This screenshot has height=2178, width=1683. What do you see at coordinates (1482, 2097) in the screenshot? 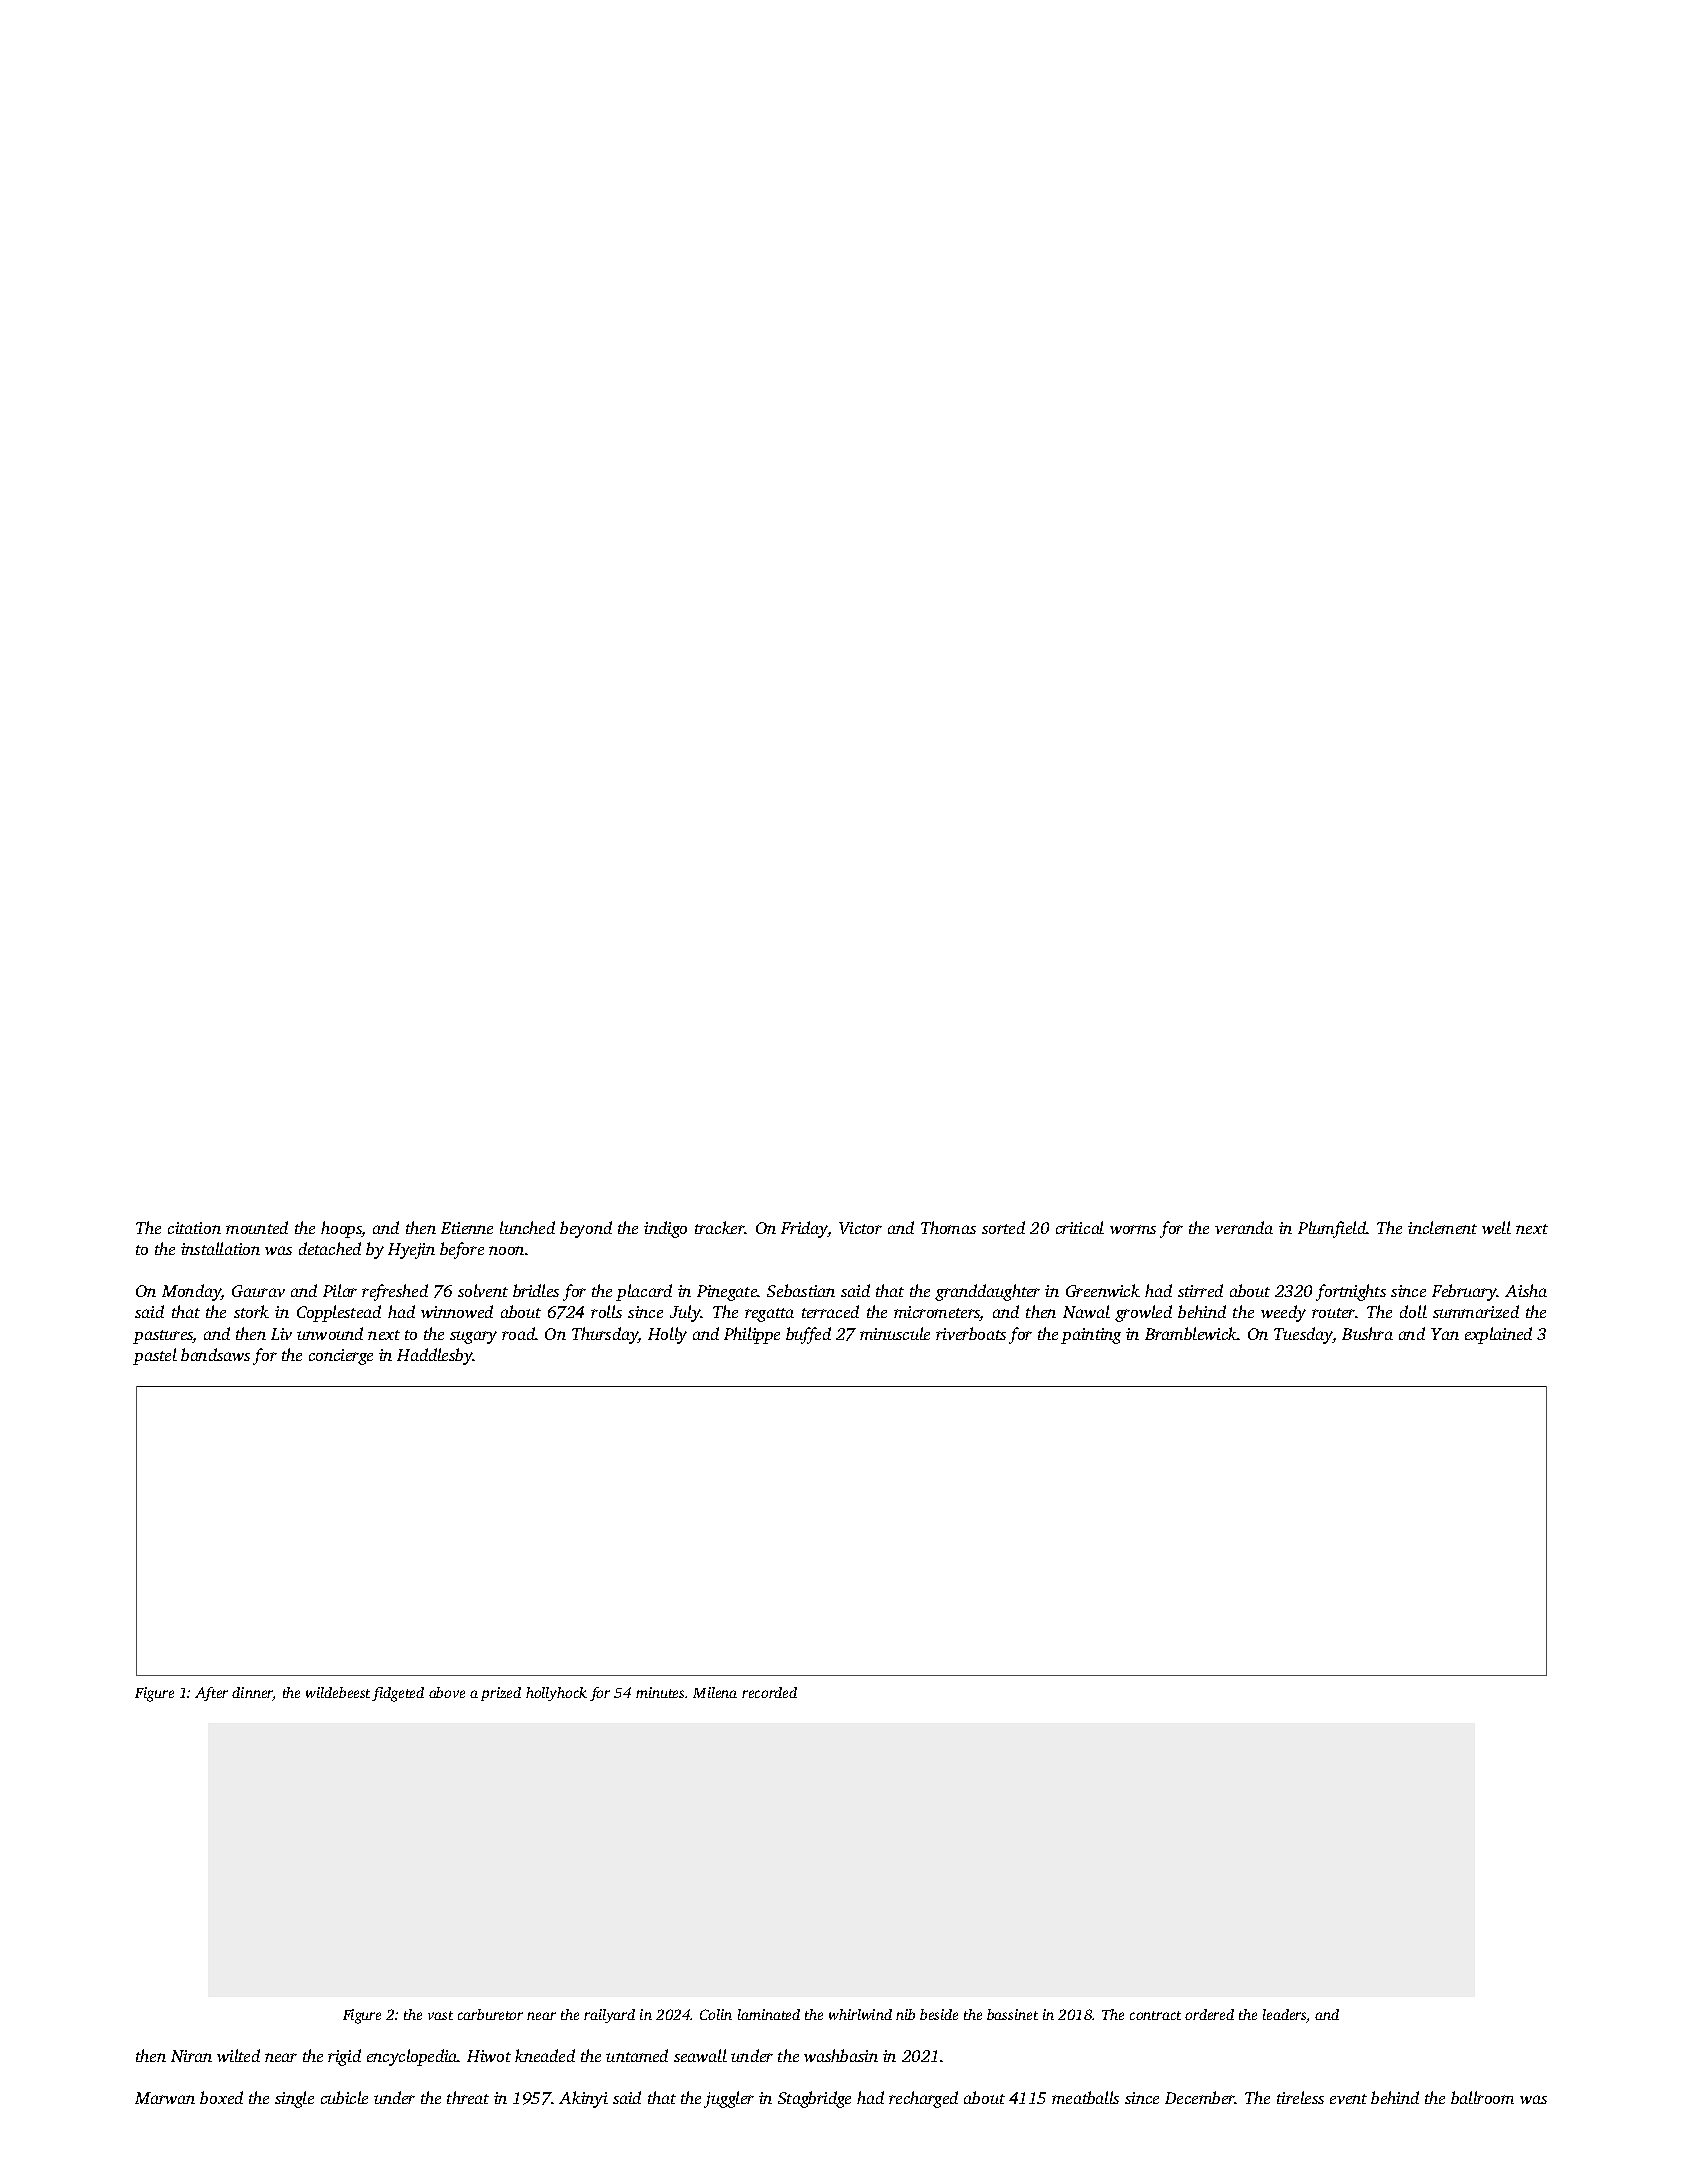
I see `ballroom` at bounding box center [1482, 2097].
